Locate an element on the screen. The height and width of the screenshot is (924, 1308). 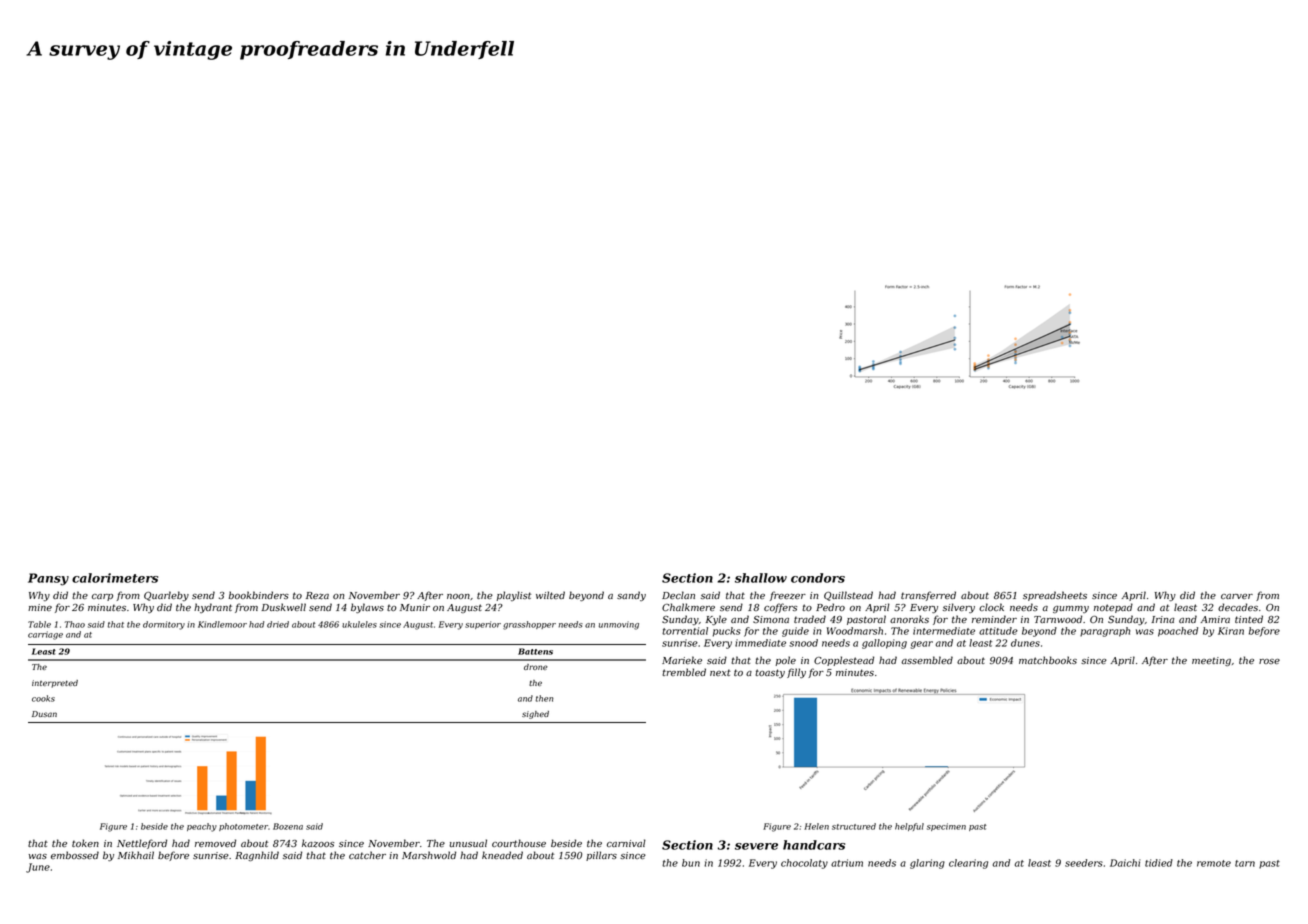
catcher is located at coordinates (367, 855).
